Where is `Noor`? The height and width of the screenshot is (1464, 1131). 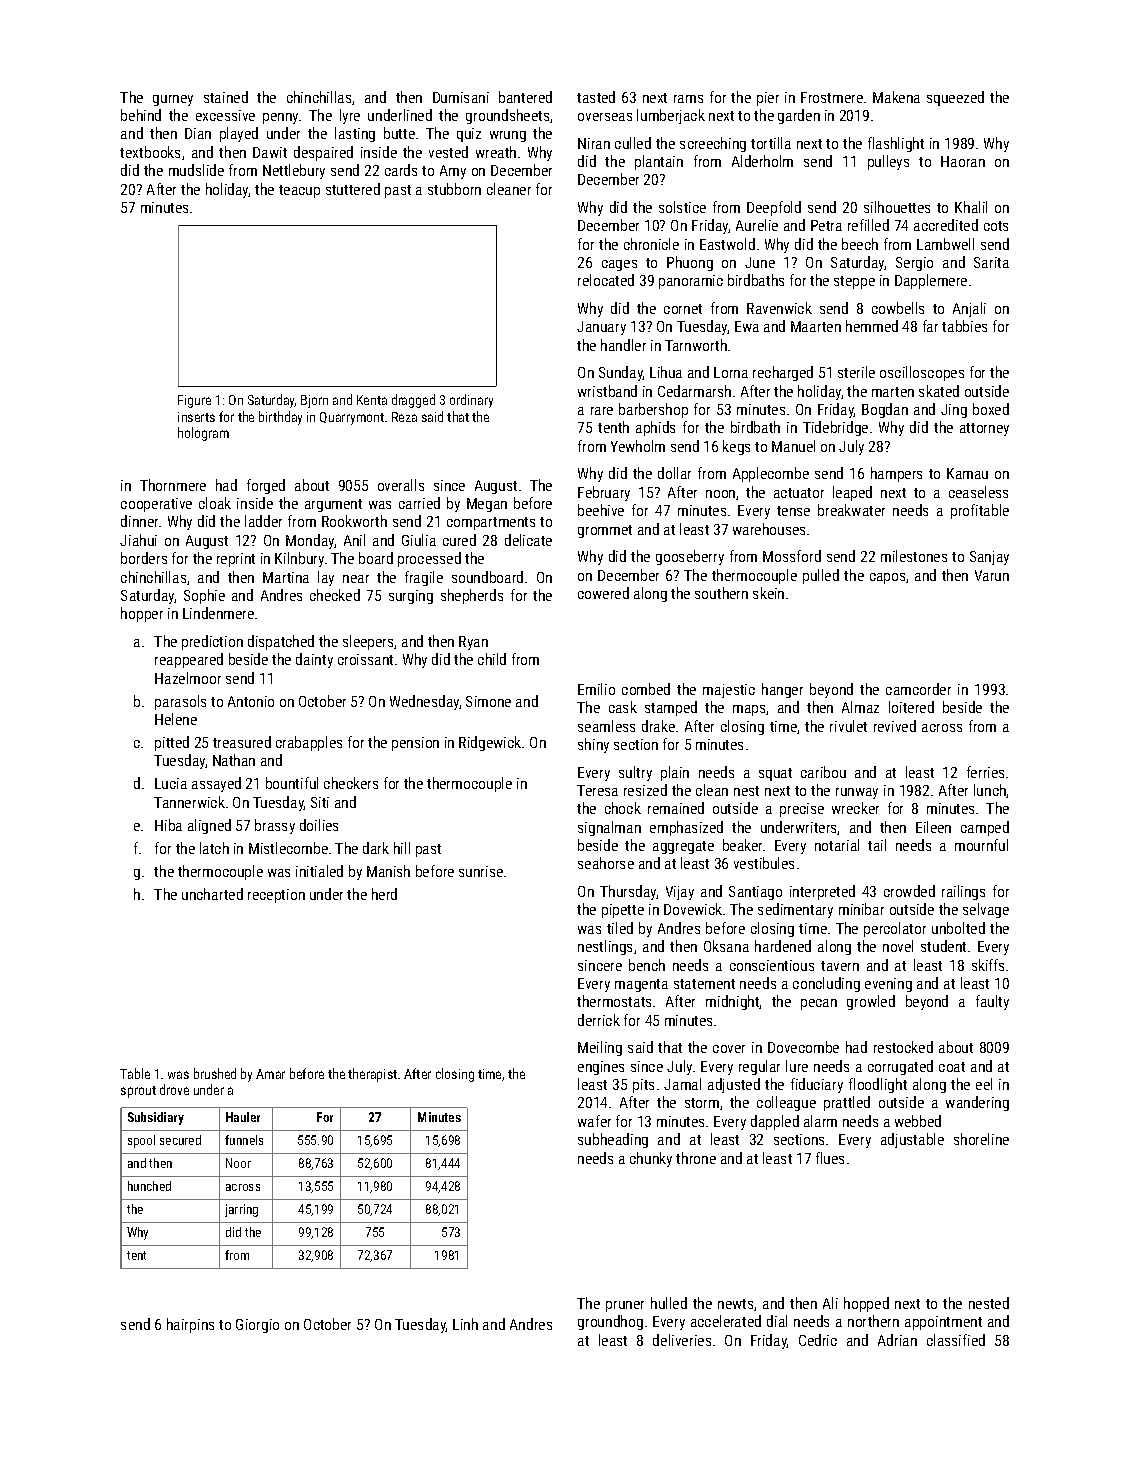
Noor is located at coordinates (238, 1163).
